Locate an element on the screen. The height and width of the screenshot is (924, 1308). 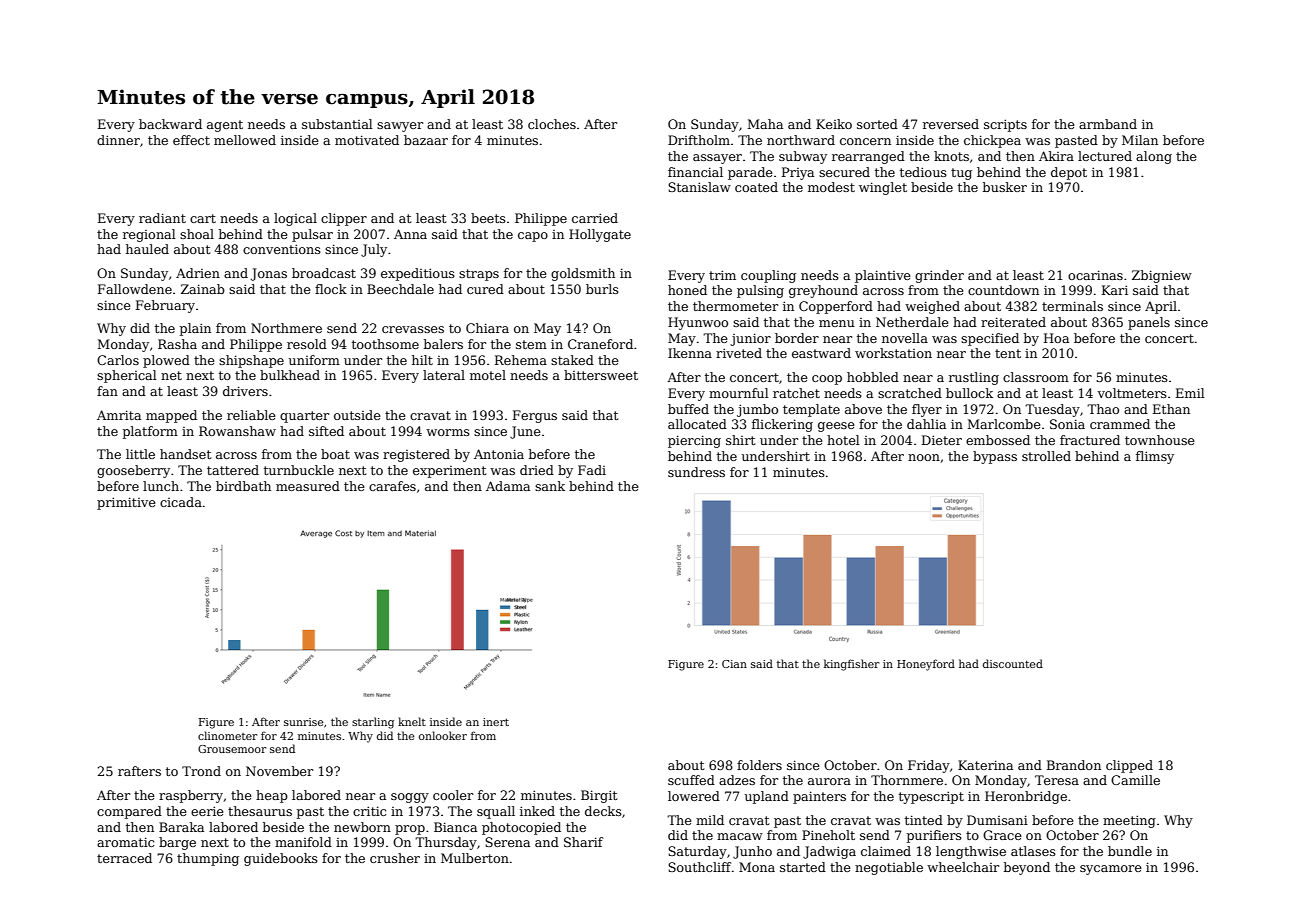
compared is located at coordinates (129, 812).
